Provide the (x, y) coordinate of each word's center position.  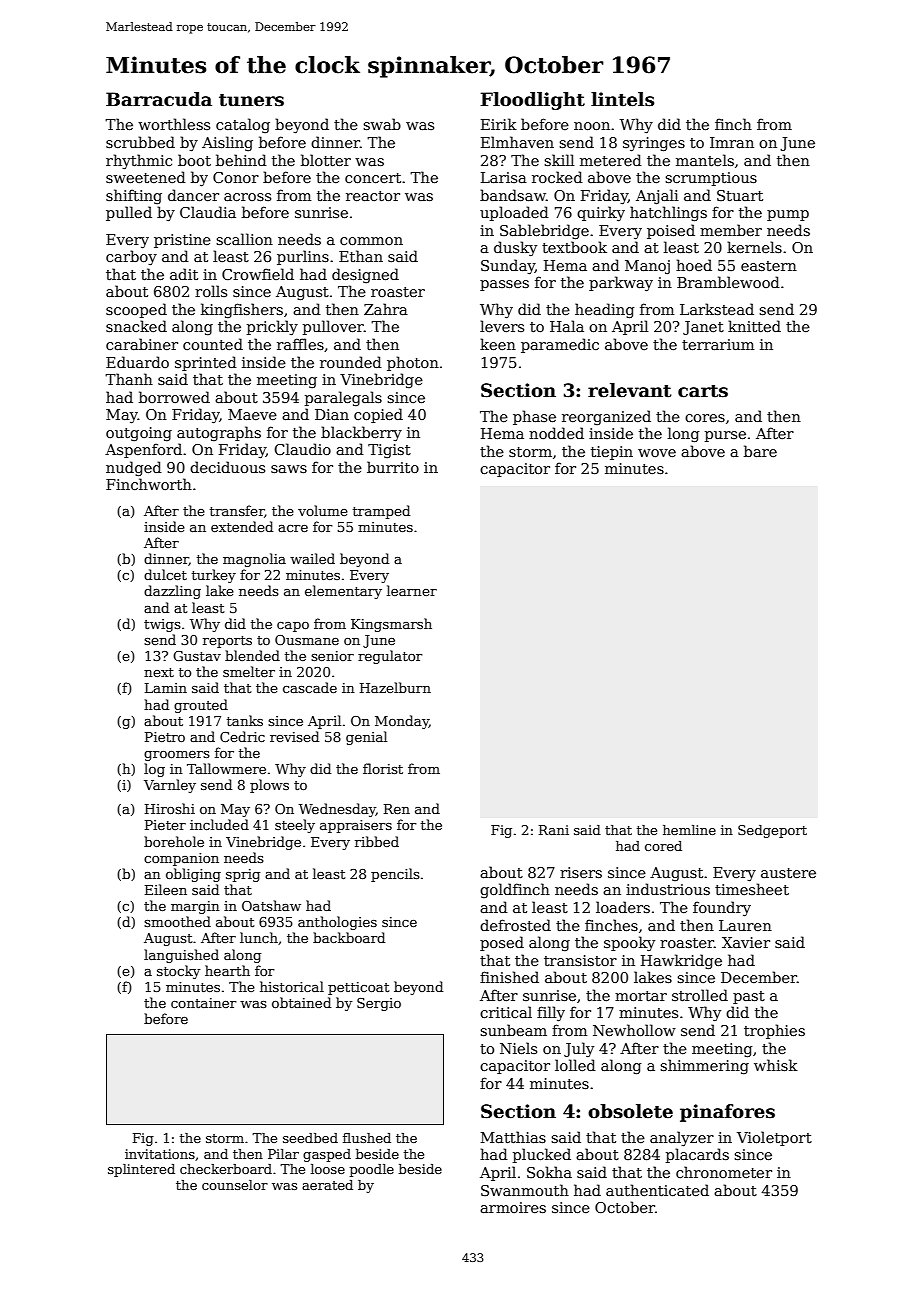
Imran (732, 142)
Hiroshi (170, 808)
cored (663, 846)
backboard (349, 937)
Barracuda (159, 99)
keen (498, 344)
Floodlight (532, 101)
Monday (402, 722)
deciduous (227, 467)
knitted (754, 326)
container (204, 1003)
